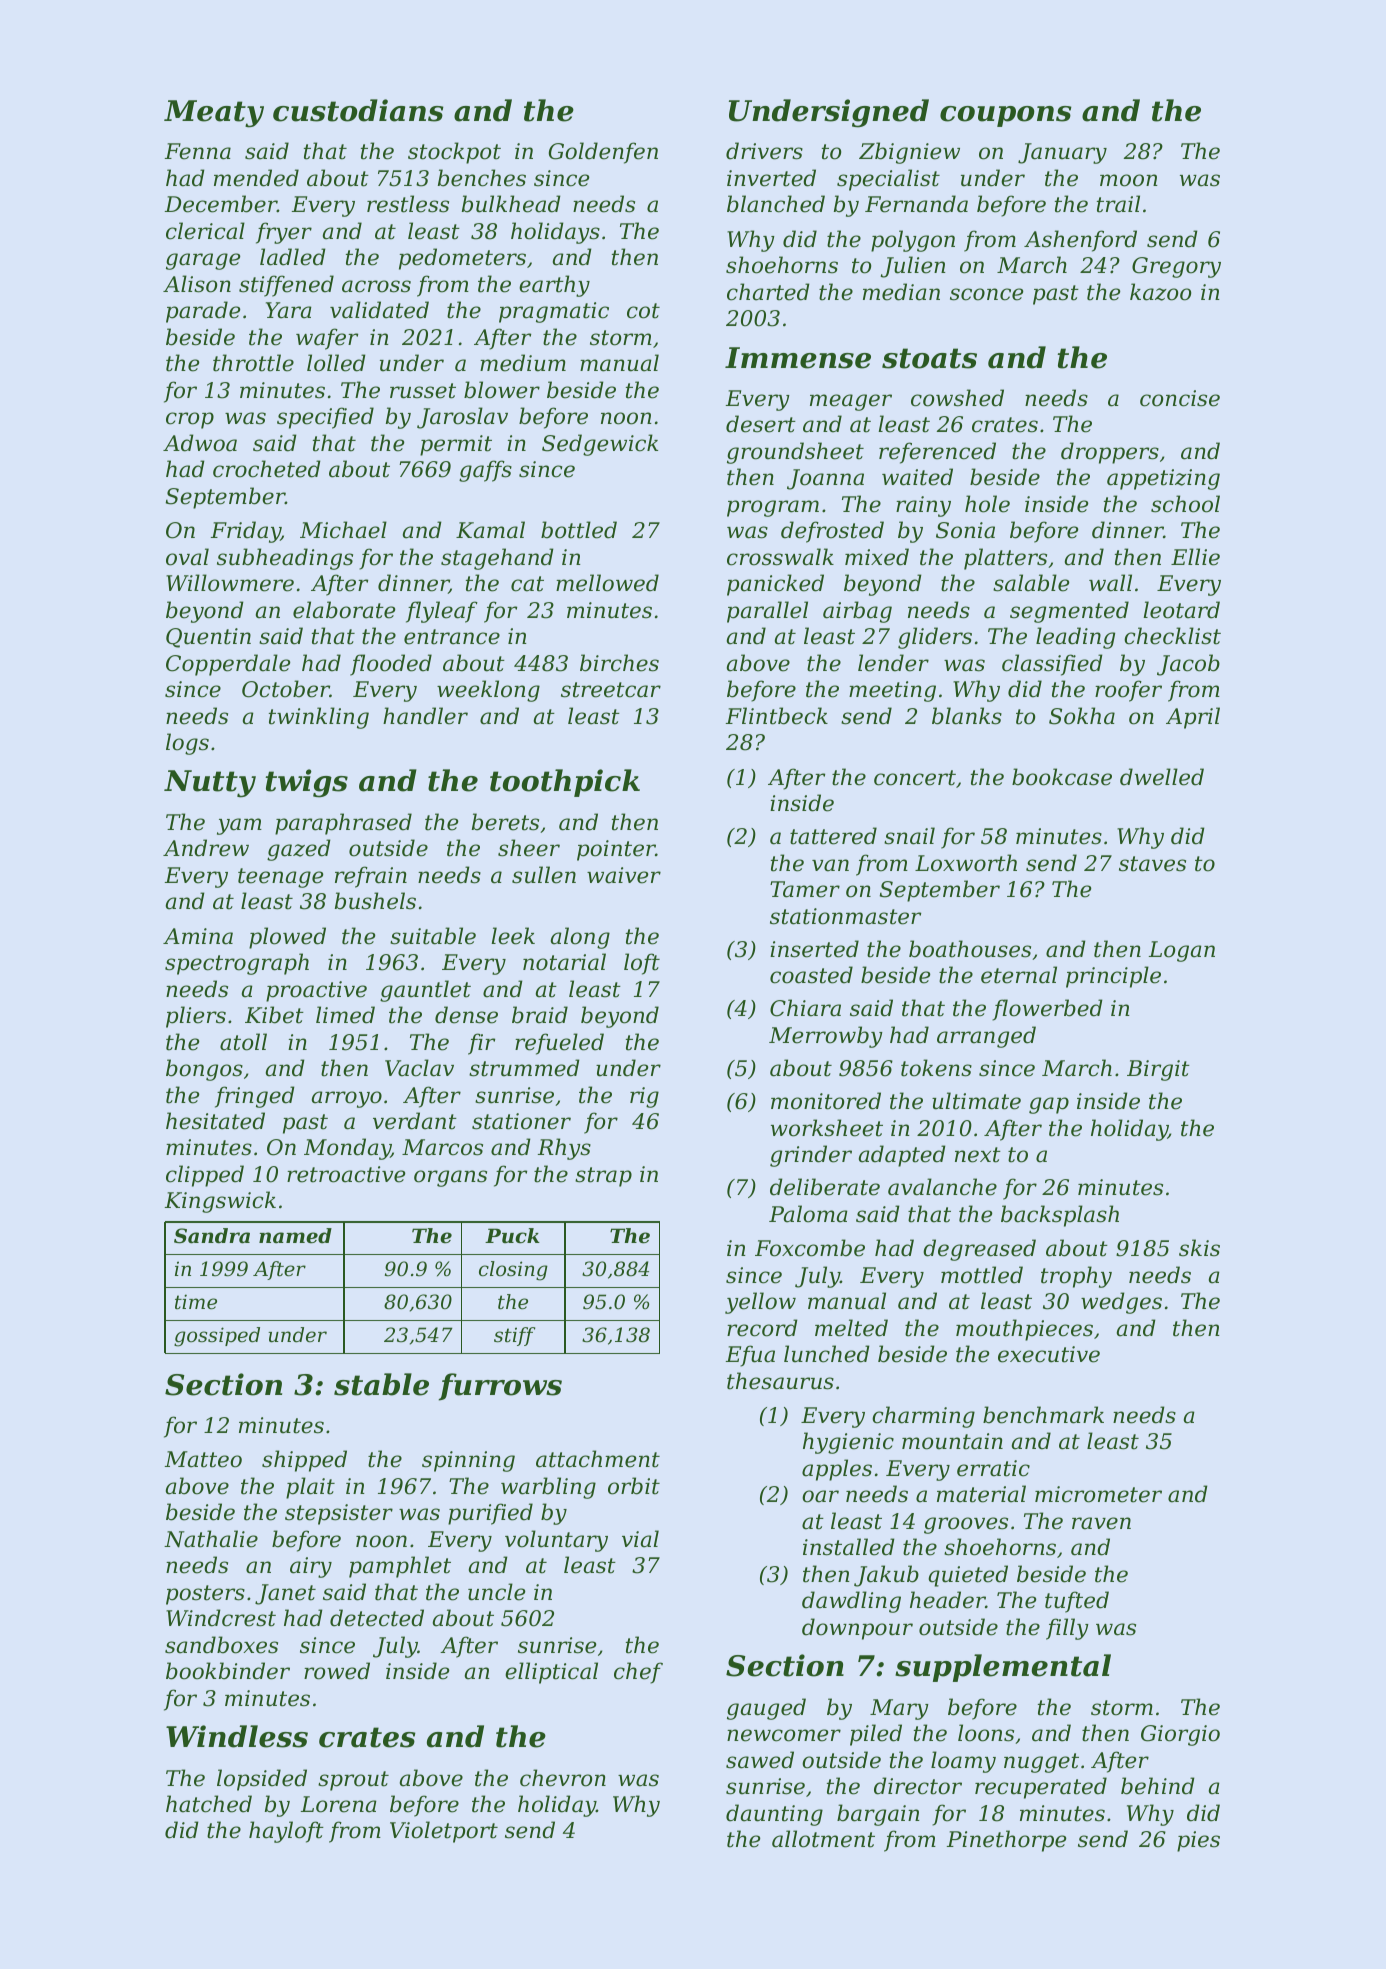 The width and height of the page is (1386, 1969). What do you see at coordinates (981, 1494) in the page?
I see `material` at bounding box center [981, 1494].
